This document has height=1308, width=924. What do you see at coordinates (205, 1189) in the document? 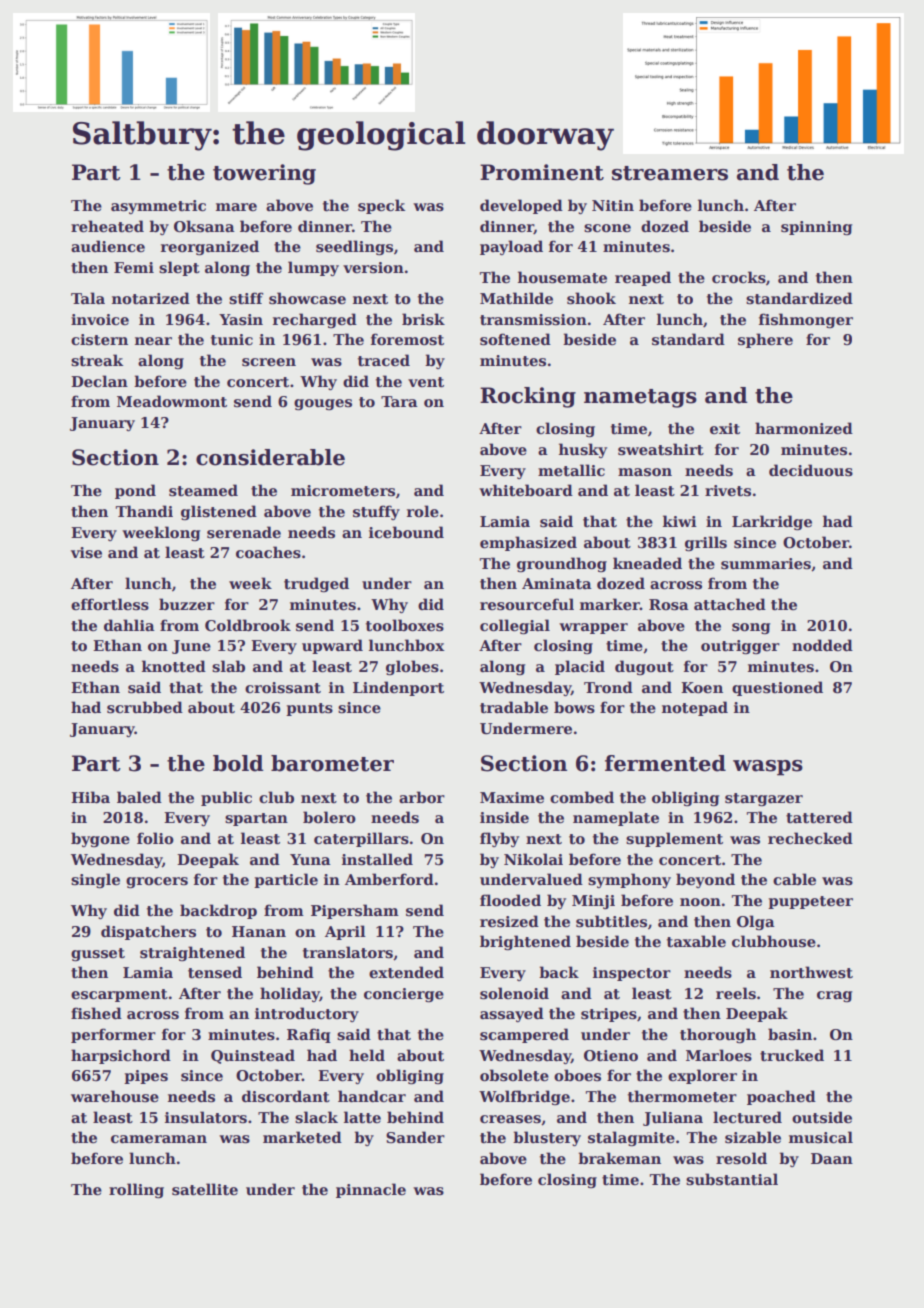
I see `satellite` at bounding box center [205, 1189].
